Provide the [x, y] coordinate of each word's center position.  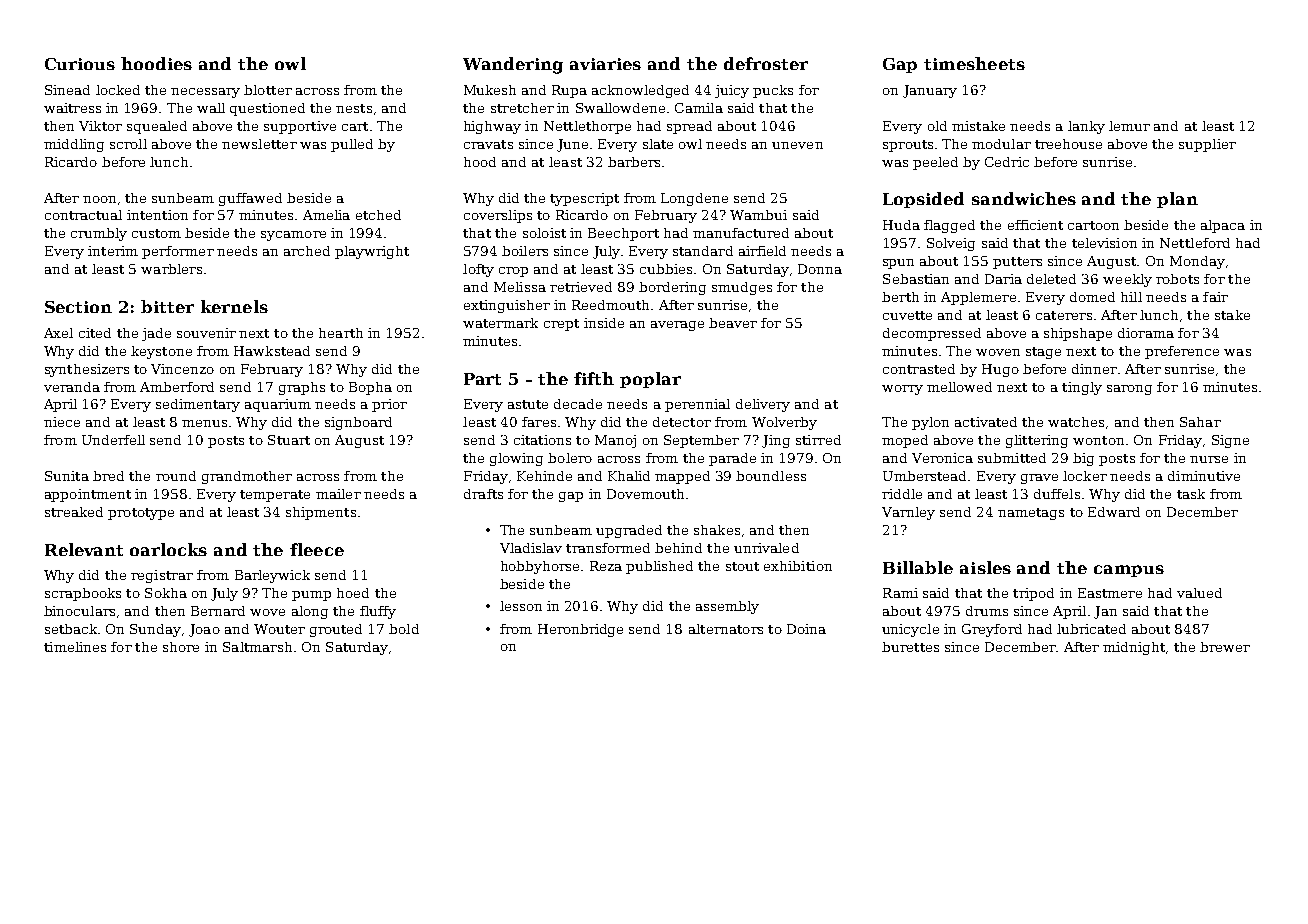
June [572, 145]
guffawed [250, 199]
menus [204, 423]
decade [578, 404]
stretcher [522, 108]
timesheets [974, 63]
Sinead [67, 90]
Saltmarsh [257, 647]
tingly [1082, 388]
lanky [1086, 127]
